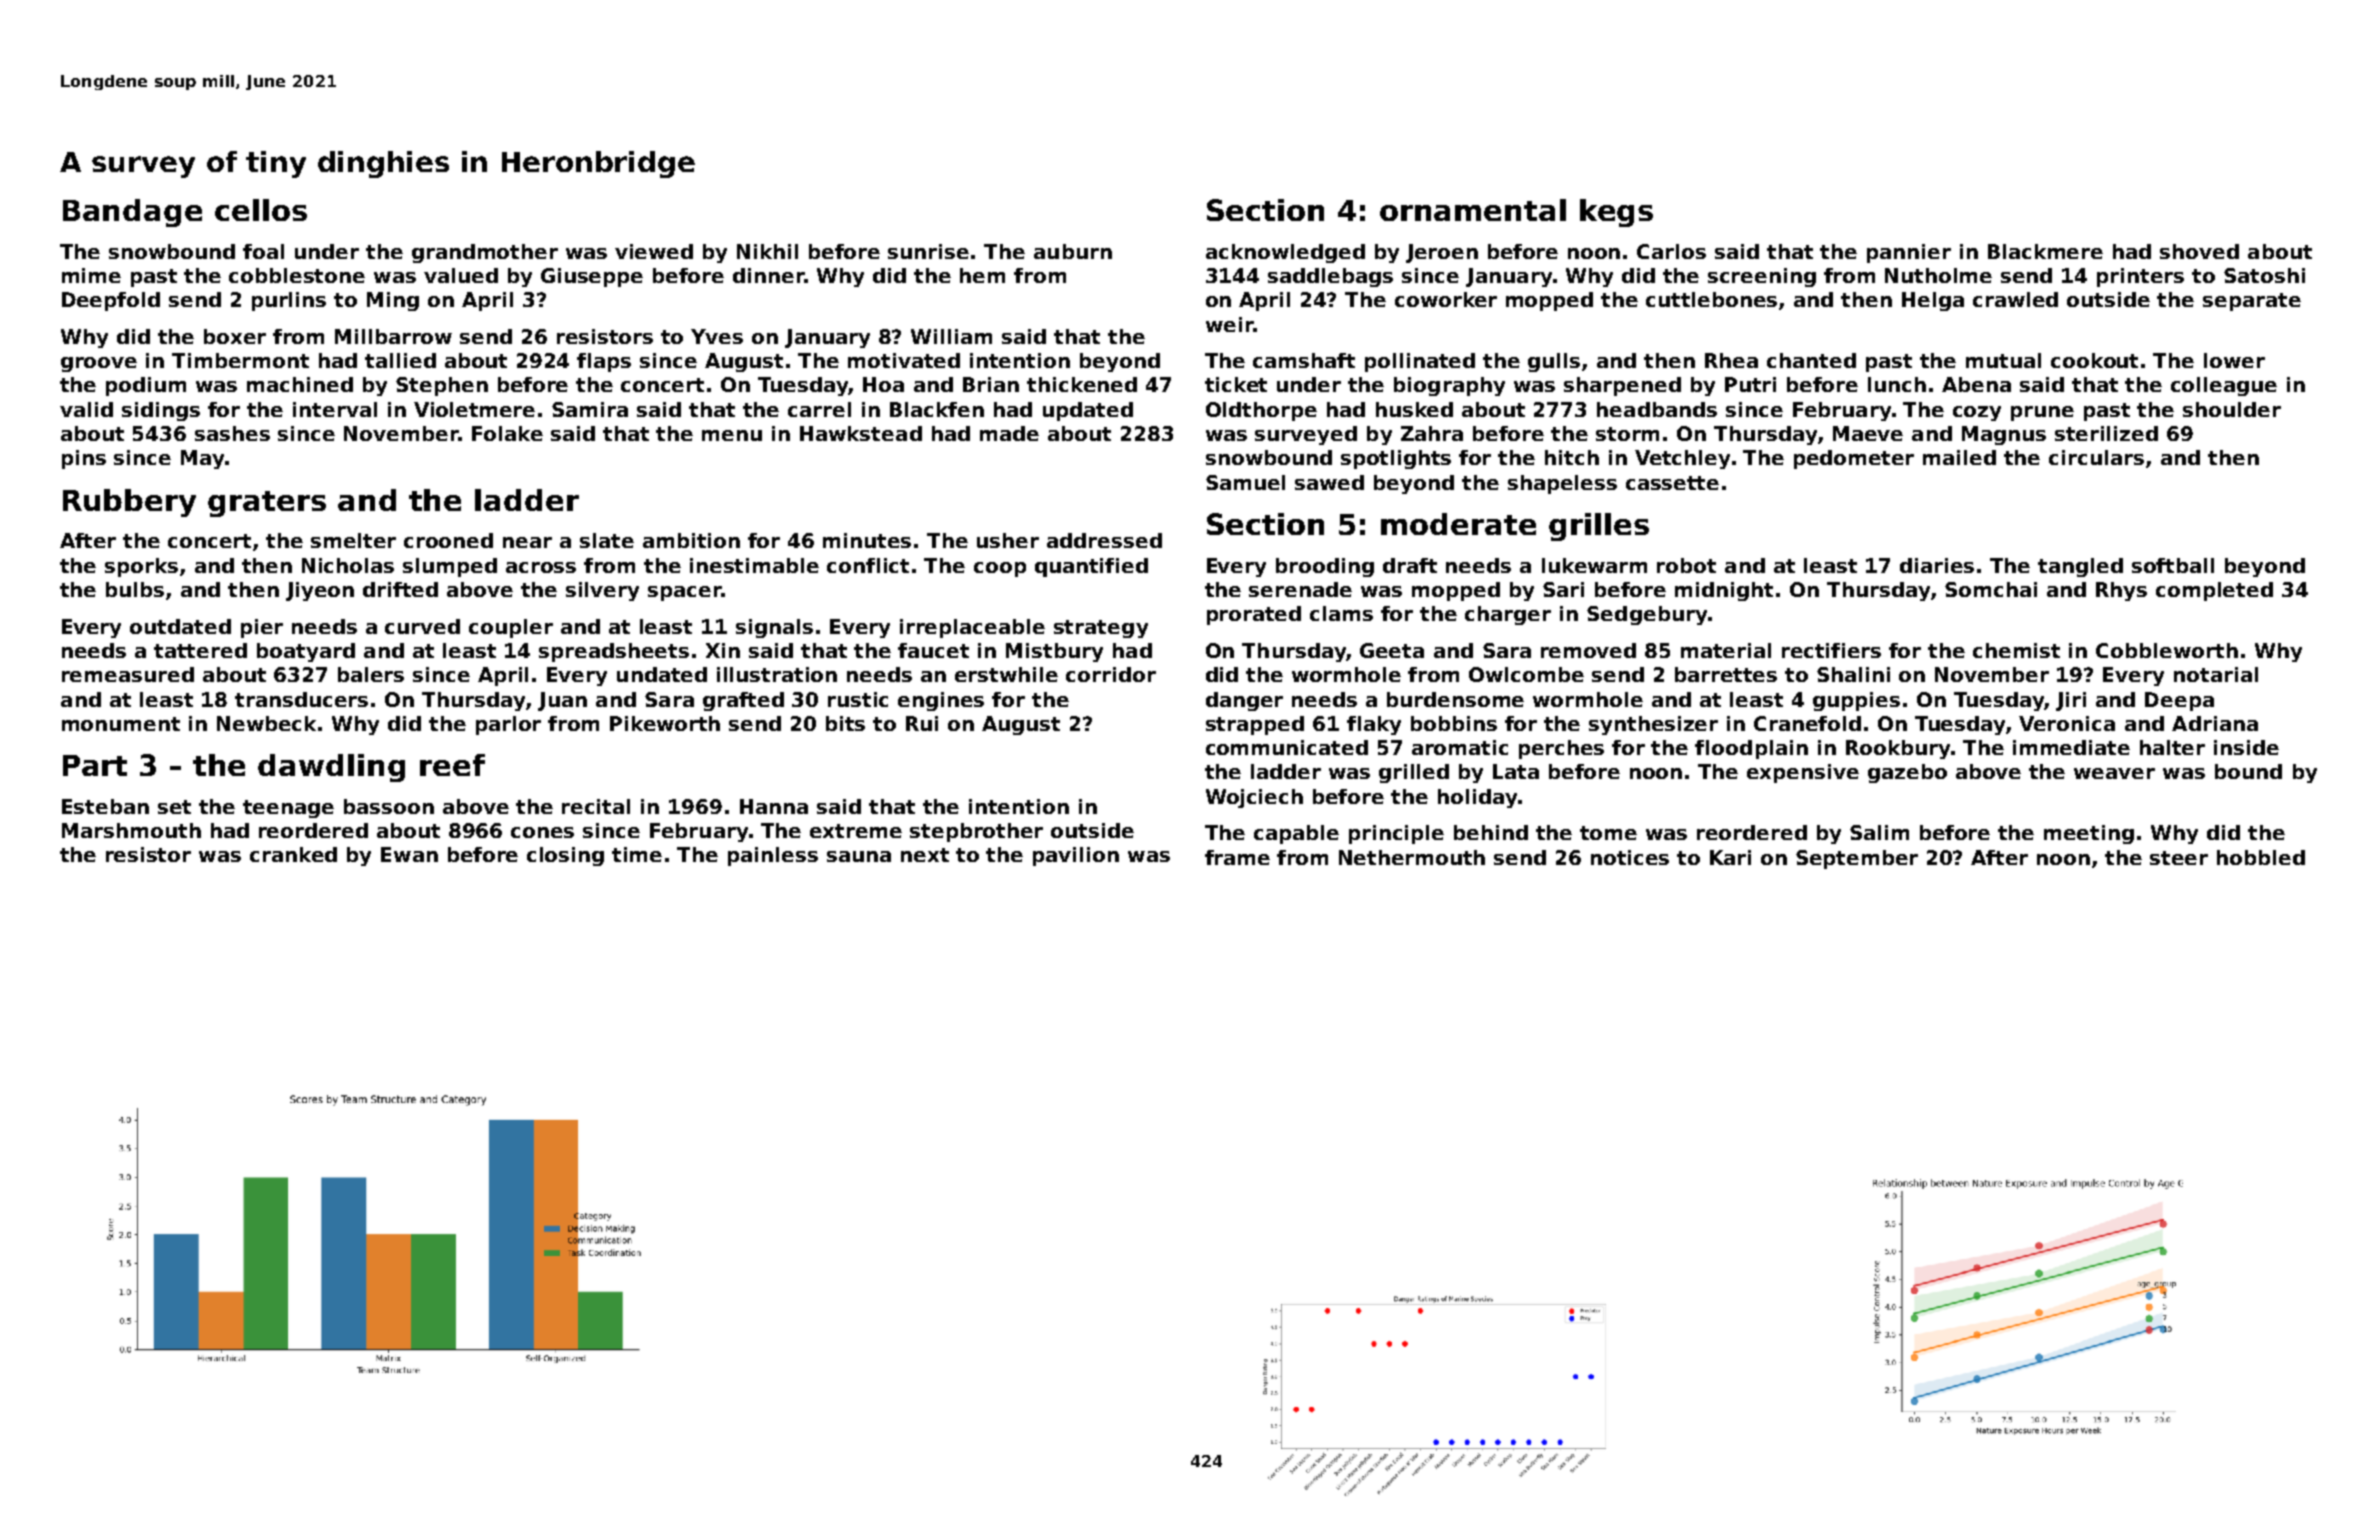 The height and width of the page is (1540, 2380). Describe the element at coordinates (2232, 409) in the page. I see `shoulder` at that location.
